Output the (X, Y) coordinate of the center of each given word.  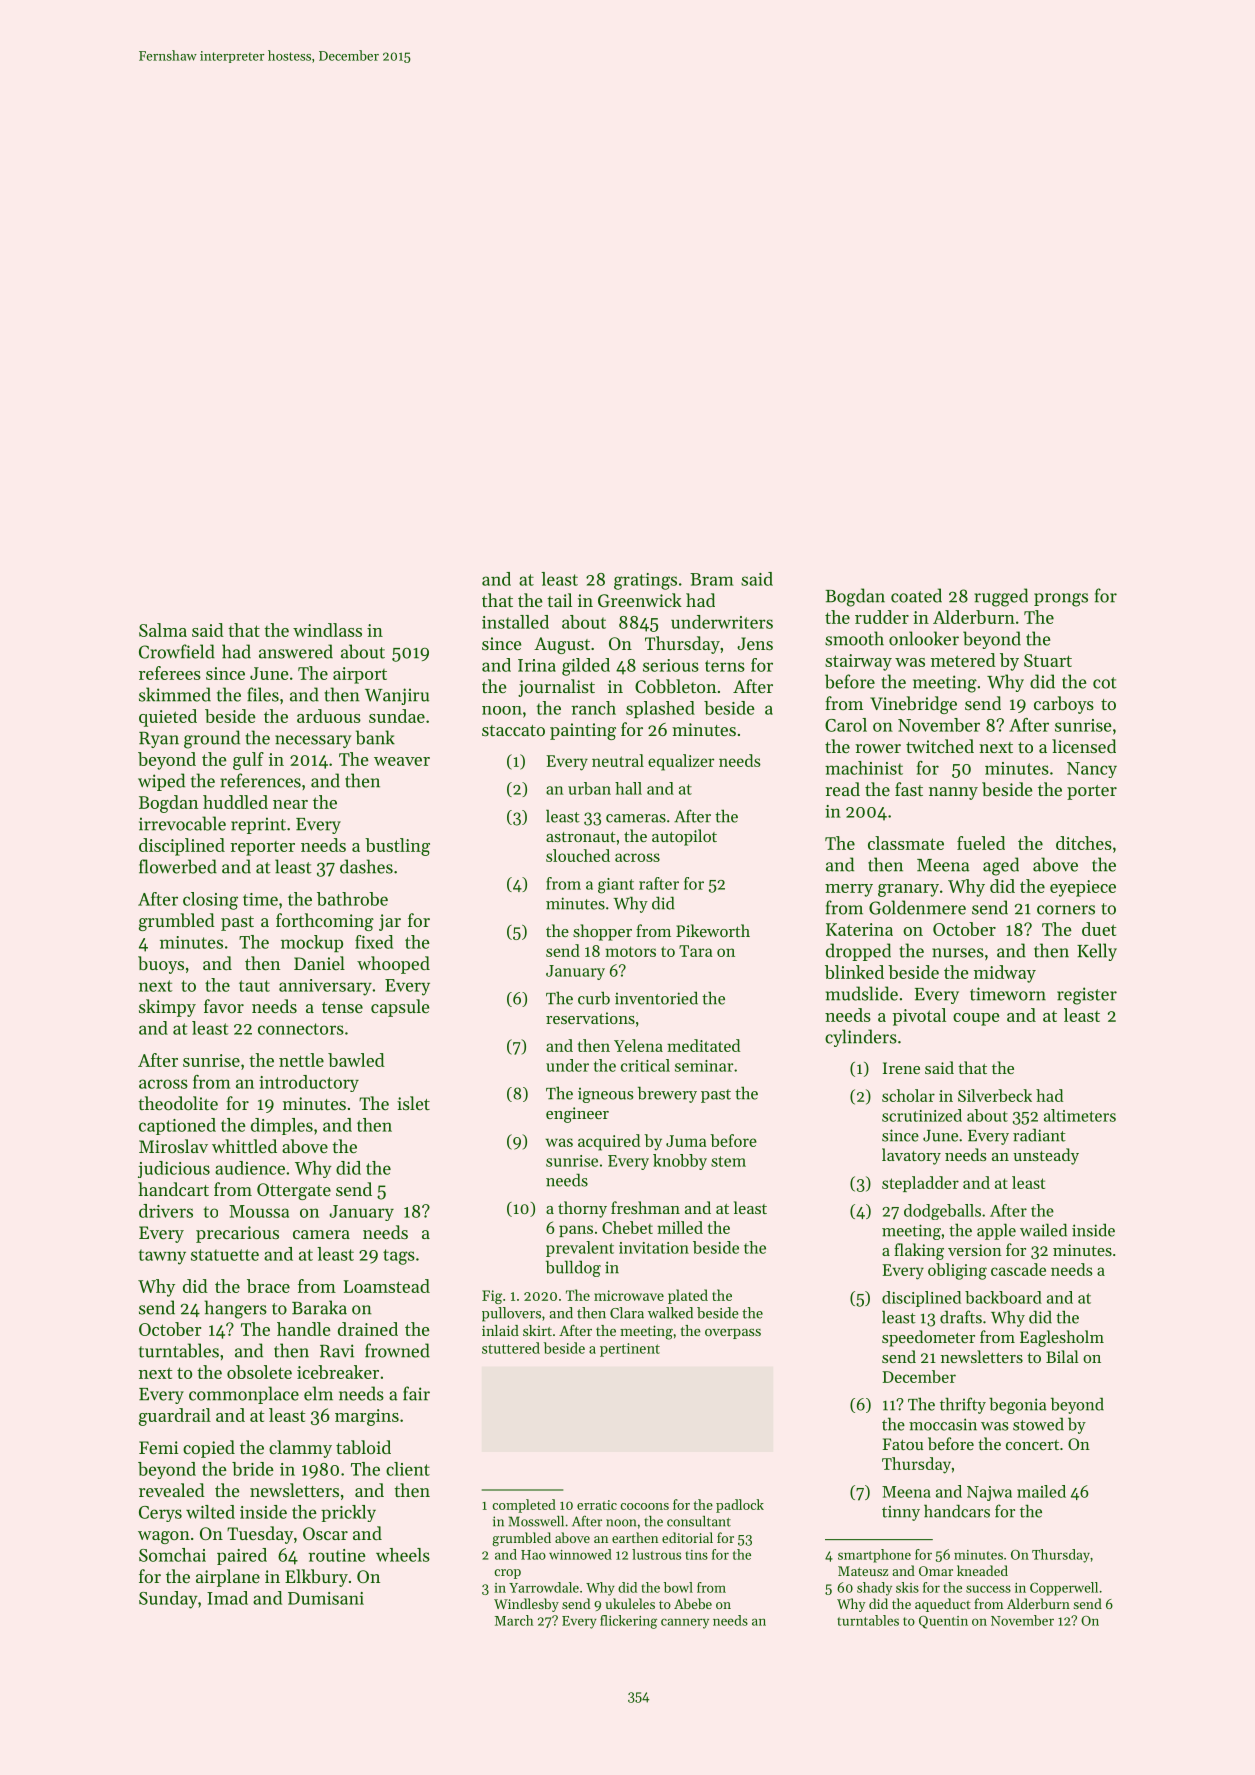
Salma (163, 630)
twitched (940, 746)
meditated (703, 1045)
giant (616, 886)
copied (209, 1449)
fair (416, 1393)
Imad (227, 1598)
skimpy (167, 1008)
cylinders (861, 1038)
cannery (685, 1623)
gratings (645, 581)
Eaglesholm (1062, 1338)
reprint (258, 825)
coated (916, 595)
